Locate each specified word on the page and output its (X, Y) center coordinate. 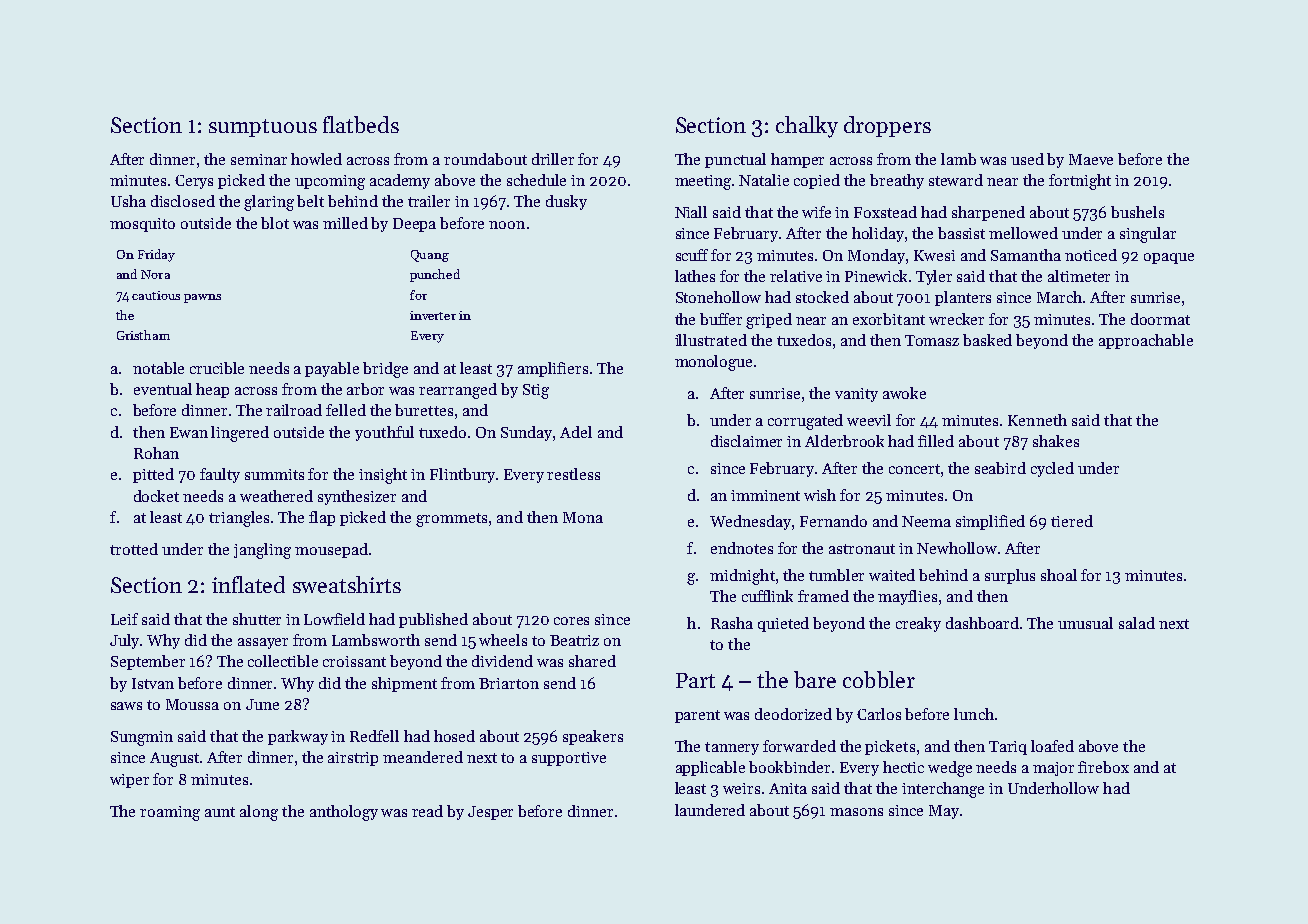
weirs (741, 788)
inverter (433, 315)
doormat (1160, 319)
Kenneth (1037, 420)
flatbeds (361, 124)
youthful (384, 433)
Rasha (732, 623)
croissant (354, 661)
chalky (807, 127)
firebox (1103, 767)
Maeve (1091, 159)
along (259, 813)
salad (1137, 623)
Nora (155, 274)
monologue (713, 363)
